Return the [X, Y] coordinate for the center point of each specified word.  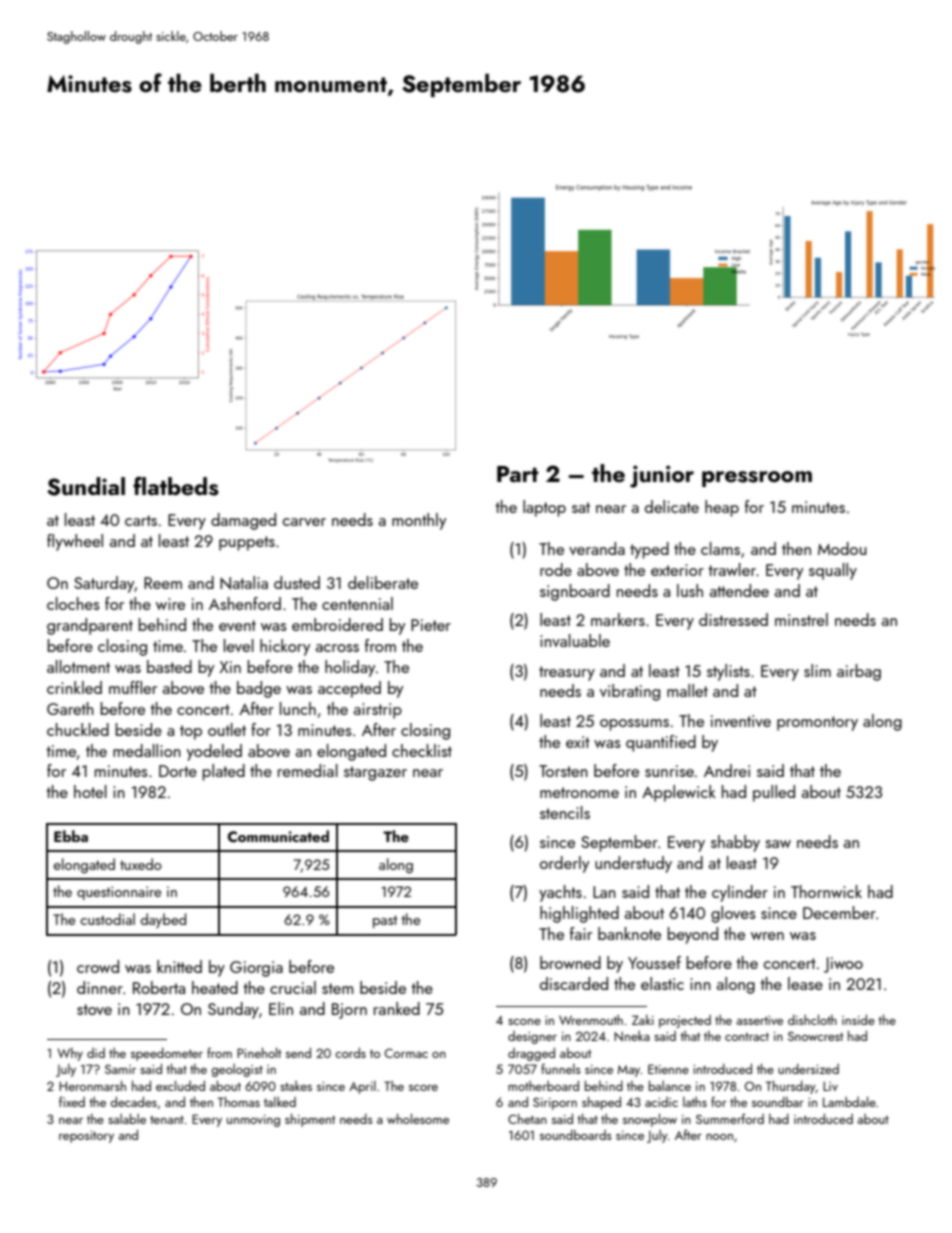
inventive [741, 721]
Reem [163, 583]
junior [662, 476]
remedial [308, 770]
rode [556, 569]
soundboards [576, 1135]
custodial [107, 919]
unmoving [253, 1121]
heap [722, 508]
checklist [422, 750]
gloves [733, 914]
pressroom [757, 479]
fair [581, 933]
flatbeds [176, 486]
